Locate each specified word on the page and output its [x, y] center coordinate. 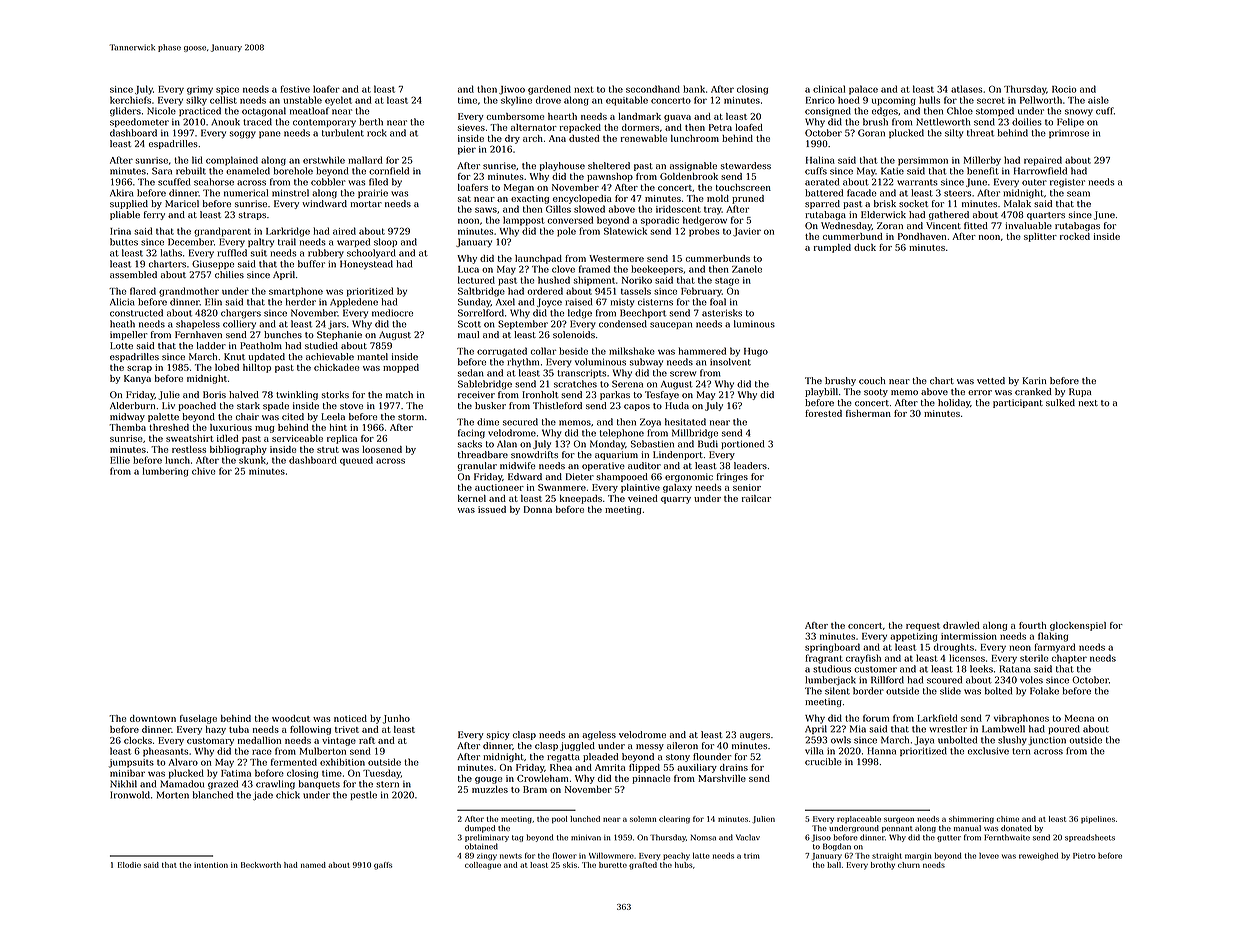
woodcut [291, 718]
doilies [1027, 122]
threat [980, 133]
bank [694, 89]
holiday [954, 403]
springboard [832, 648]
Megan [519, 188]
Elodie [129, 865]
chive [204, 471]
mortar [366, 204]
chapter [1069, 659]
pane [270, 134]
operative [603, 466]
